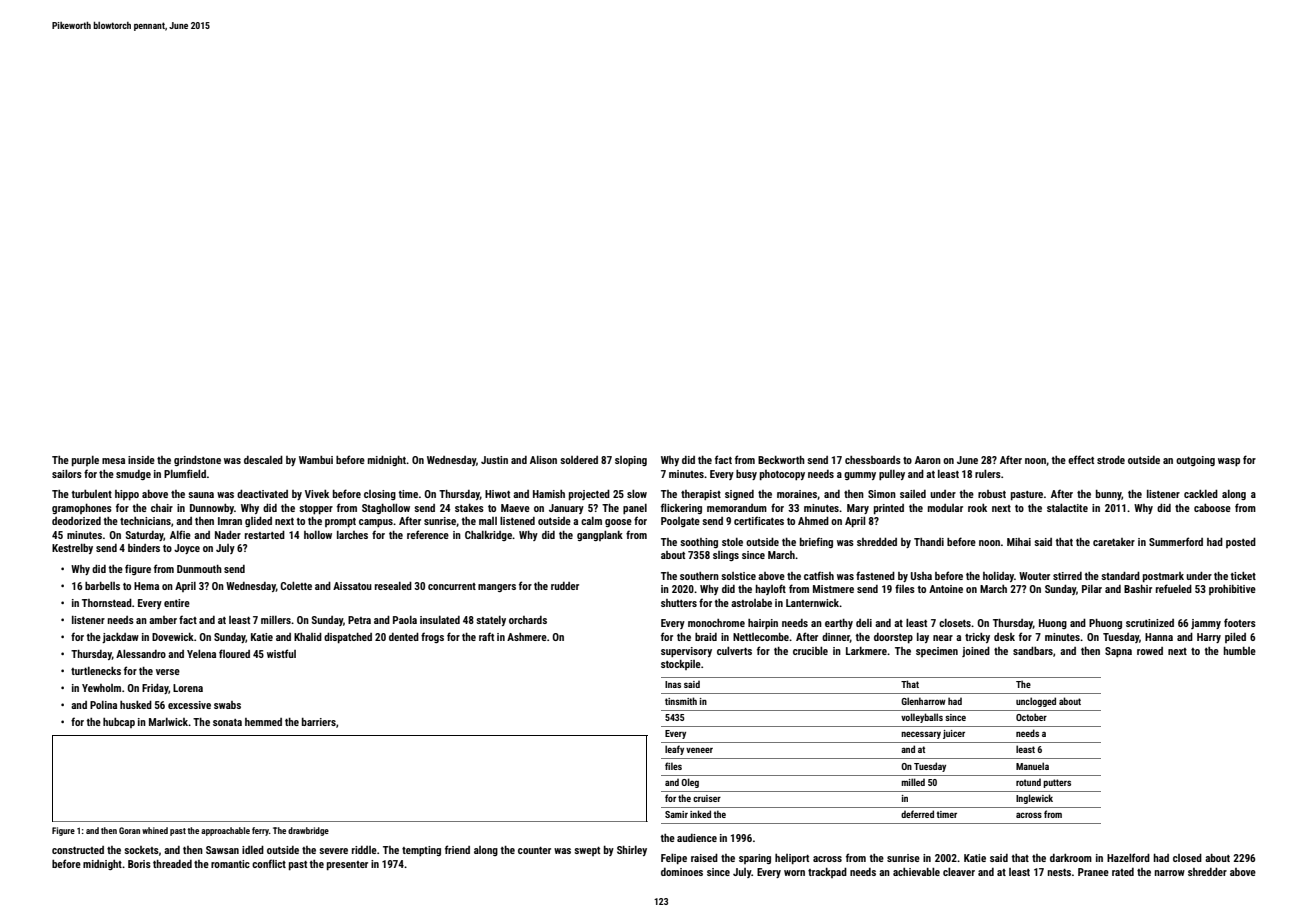 The width and height of the screenshot is (1308, 924). What do you see at coordinates (1174, 588) in the screenshot?
I see `refueled` at bounding box center [1174, 588].
